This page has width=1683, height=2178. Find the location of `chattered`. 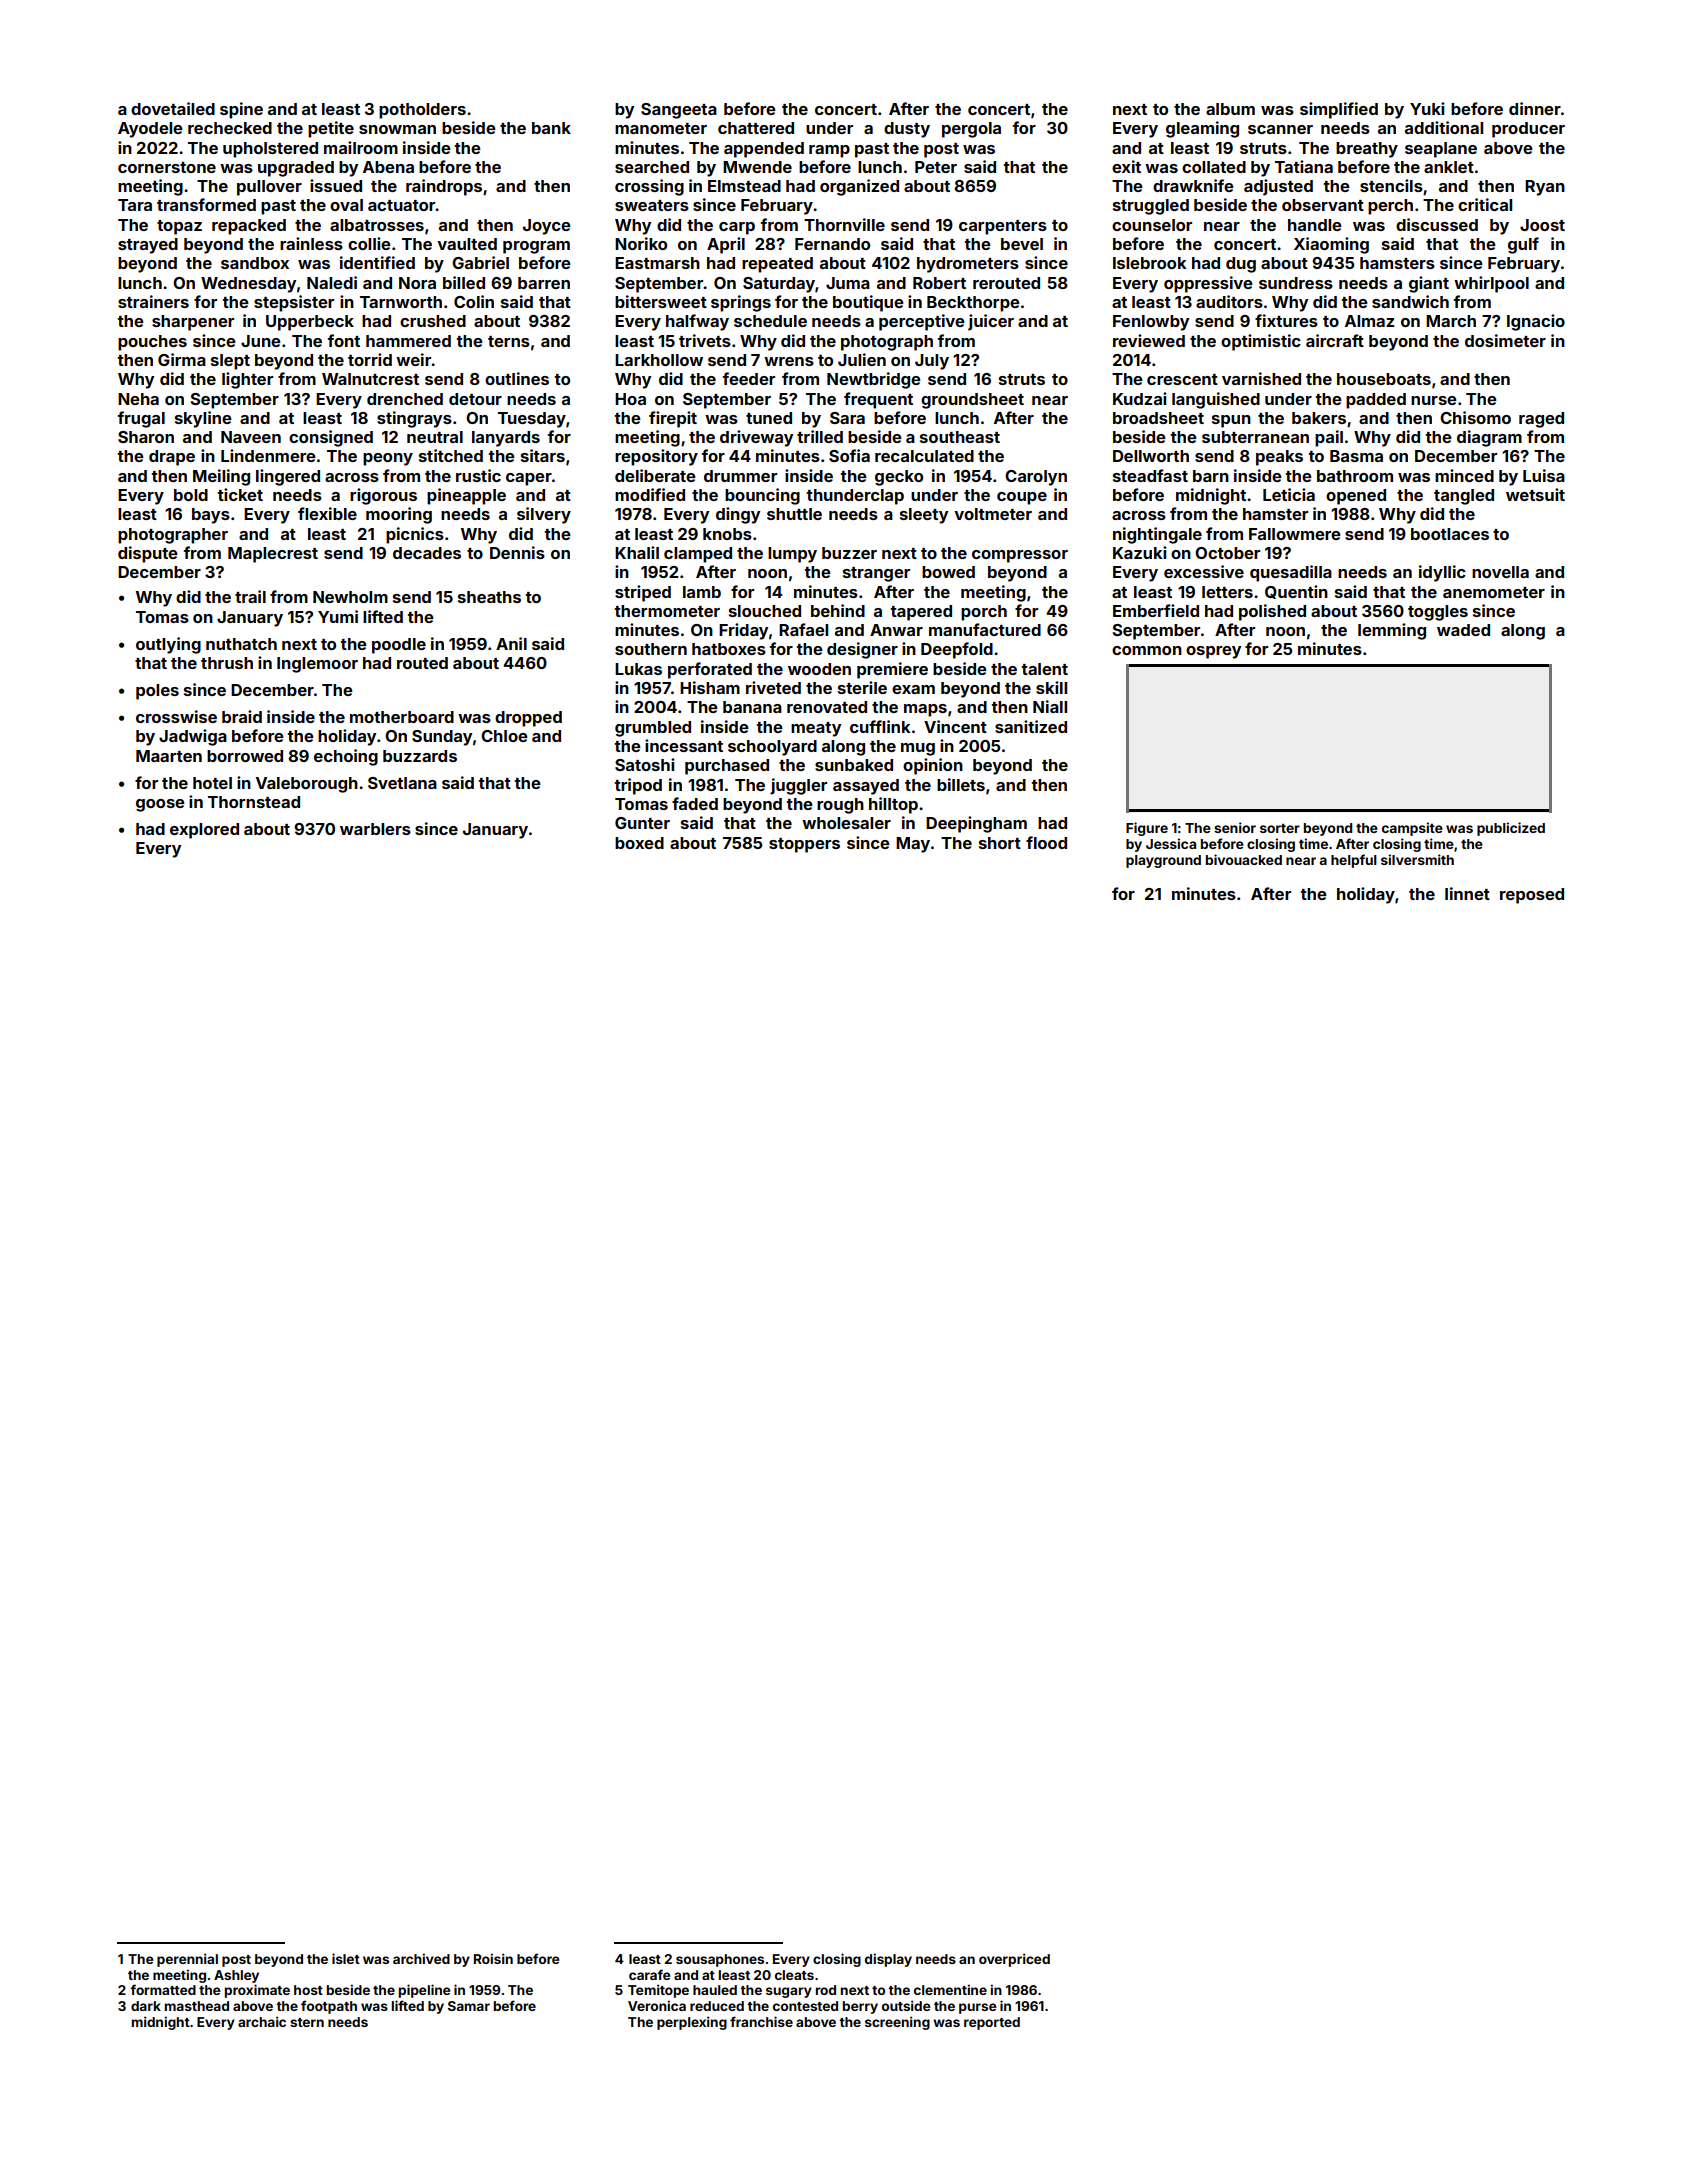

chattered is located at coordinates (756, 128).
